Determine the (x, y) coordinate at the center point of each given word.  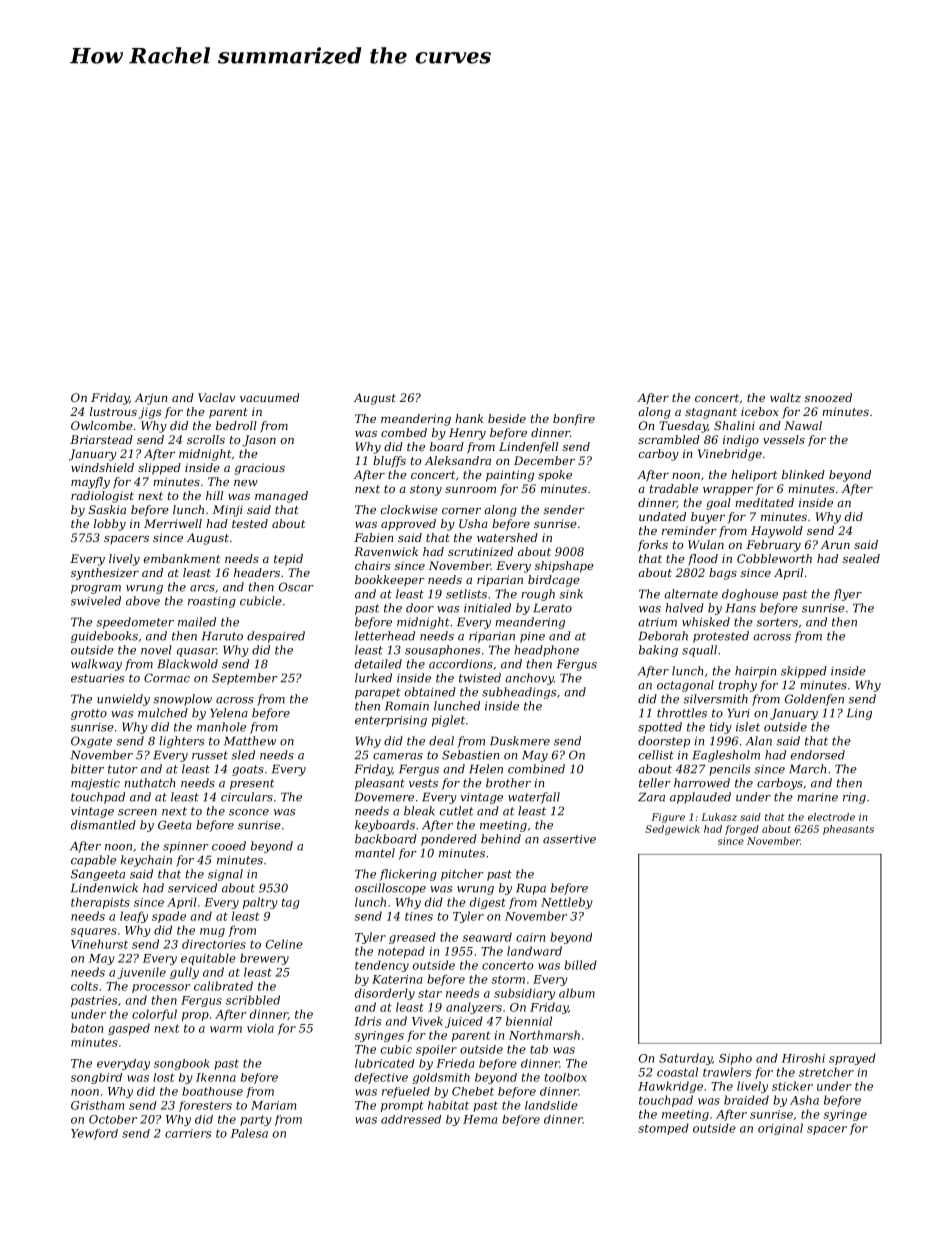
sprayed (852, 1059)
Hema (480, 1119)
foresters (205, 1106)
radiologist (102, 497)
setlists (466, 594)
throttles (682, 713)
